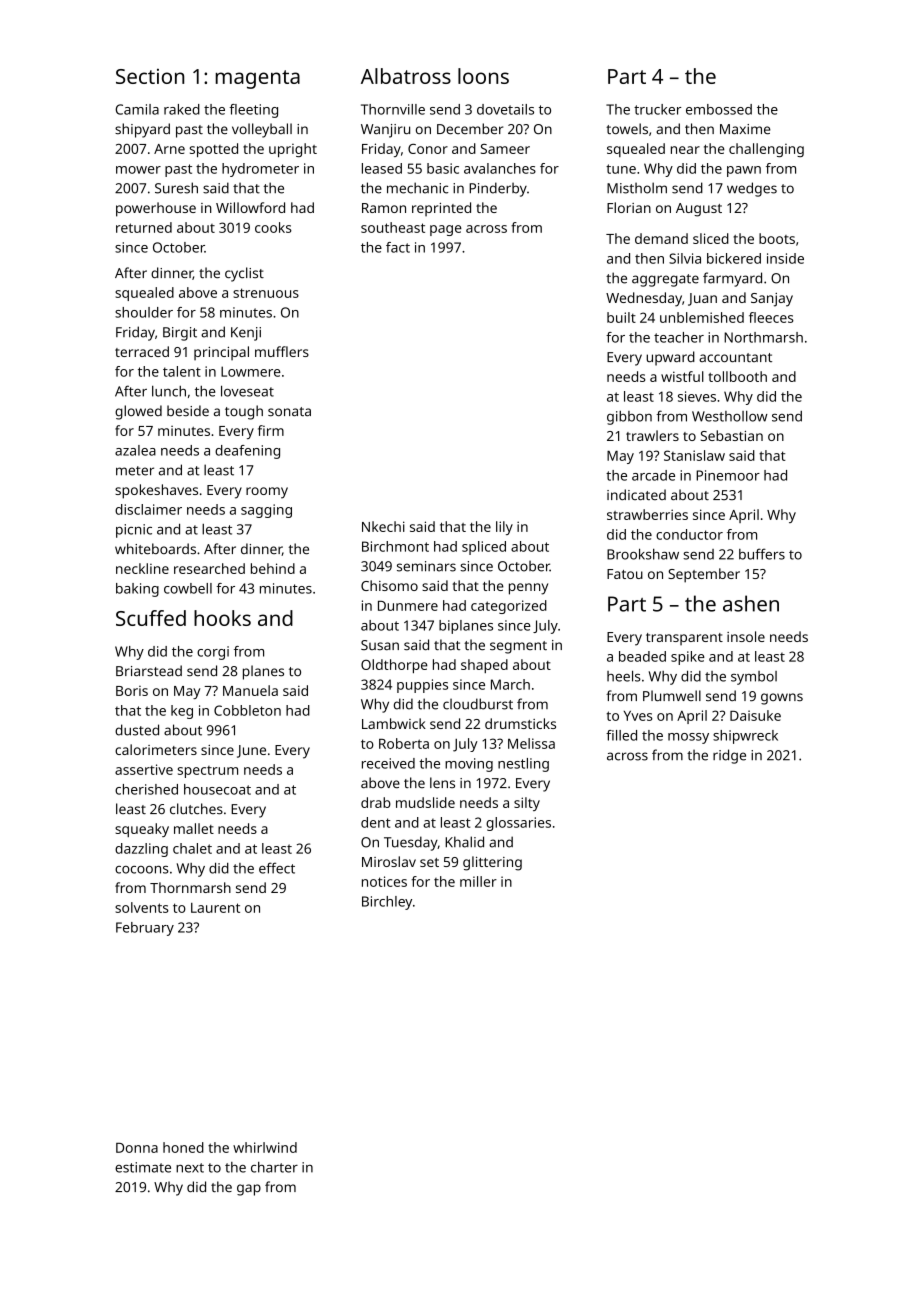 The width and height of the document is (924, 1308). What do you see at coordinates (183, 1147) in the document?
I see `honed` at bounding box center [183, 1147].
